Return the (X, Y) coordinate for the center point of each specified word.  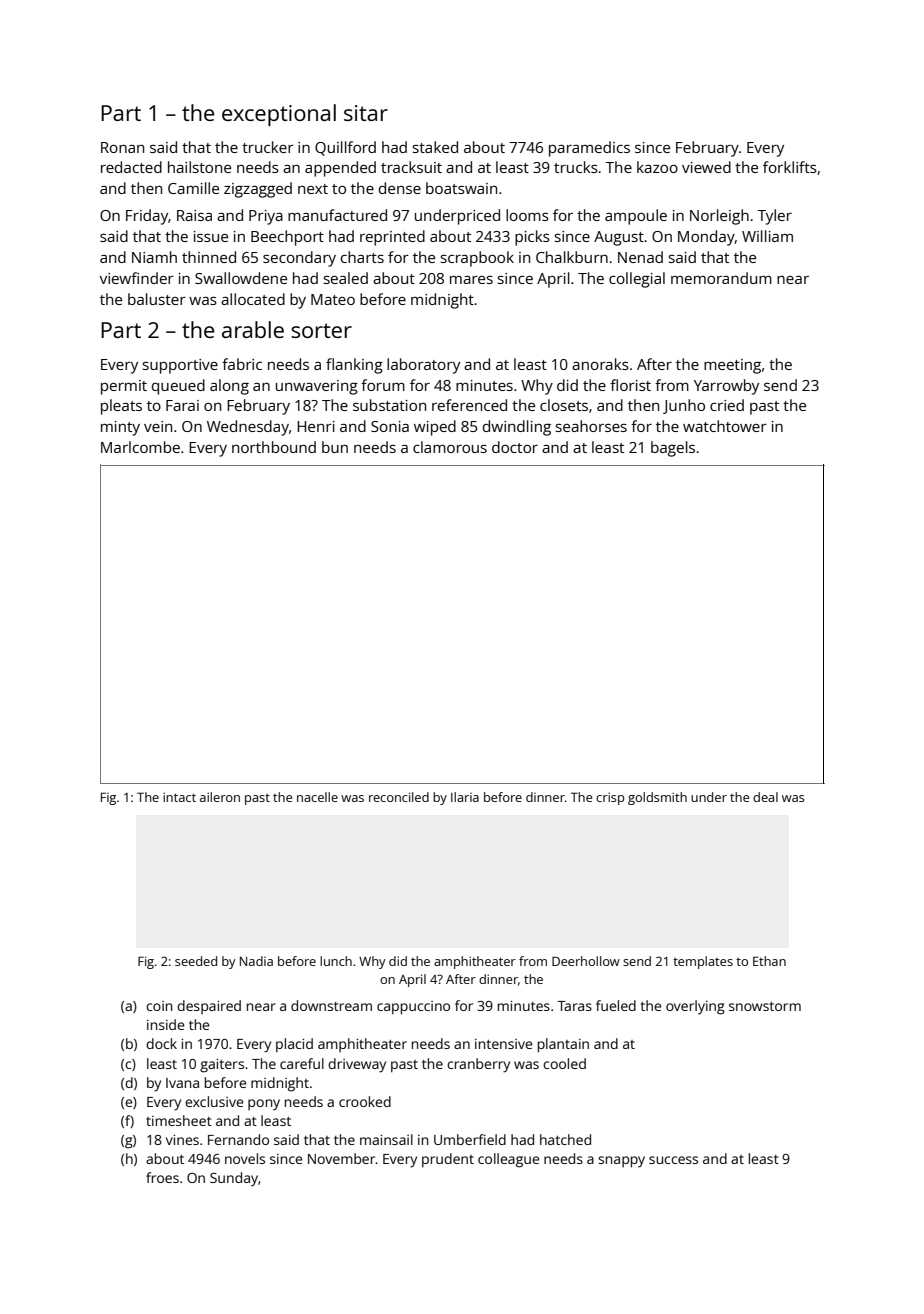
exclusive (214, 1101)
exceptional (279, 115)
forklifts (790, 167)
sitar (366, 113)
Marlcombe (140, 447)
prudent (448, 1160)
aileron (220, 797)
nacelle (317, 797)
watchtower (725, 426)
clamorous (450, 447)
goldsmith (657, 798)
